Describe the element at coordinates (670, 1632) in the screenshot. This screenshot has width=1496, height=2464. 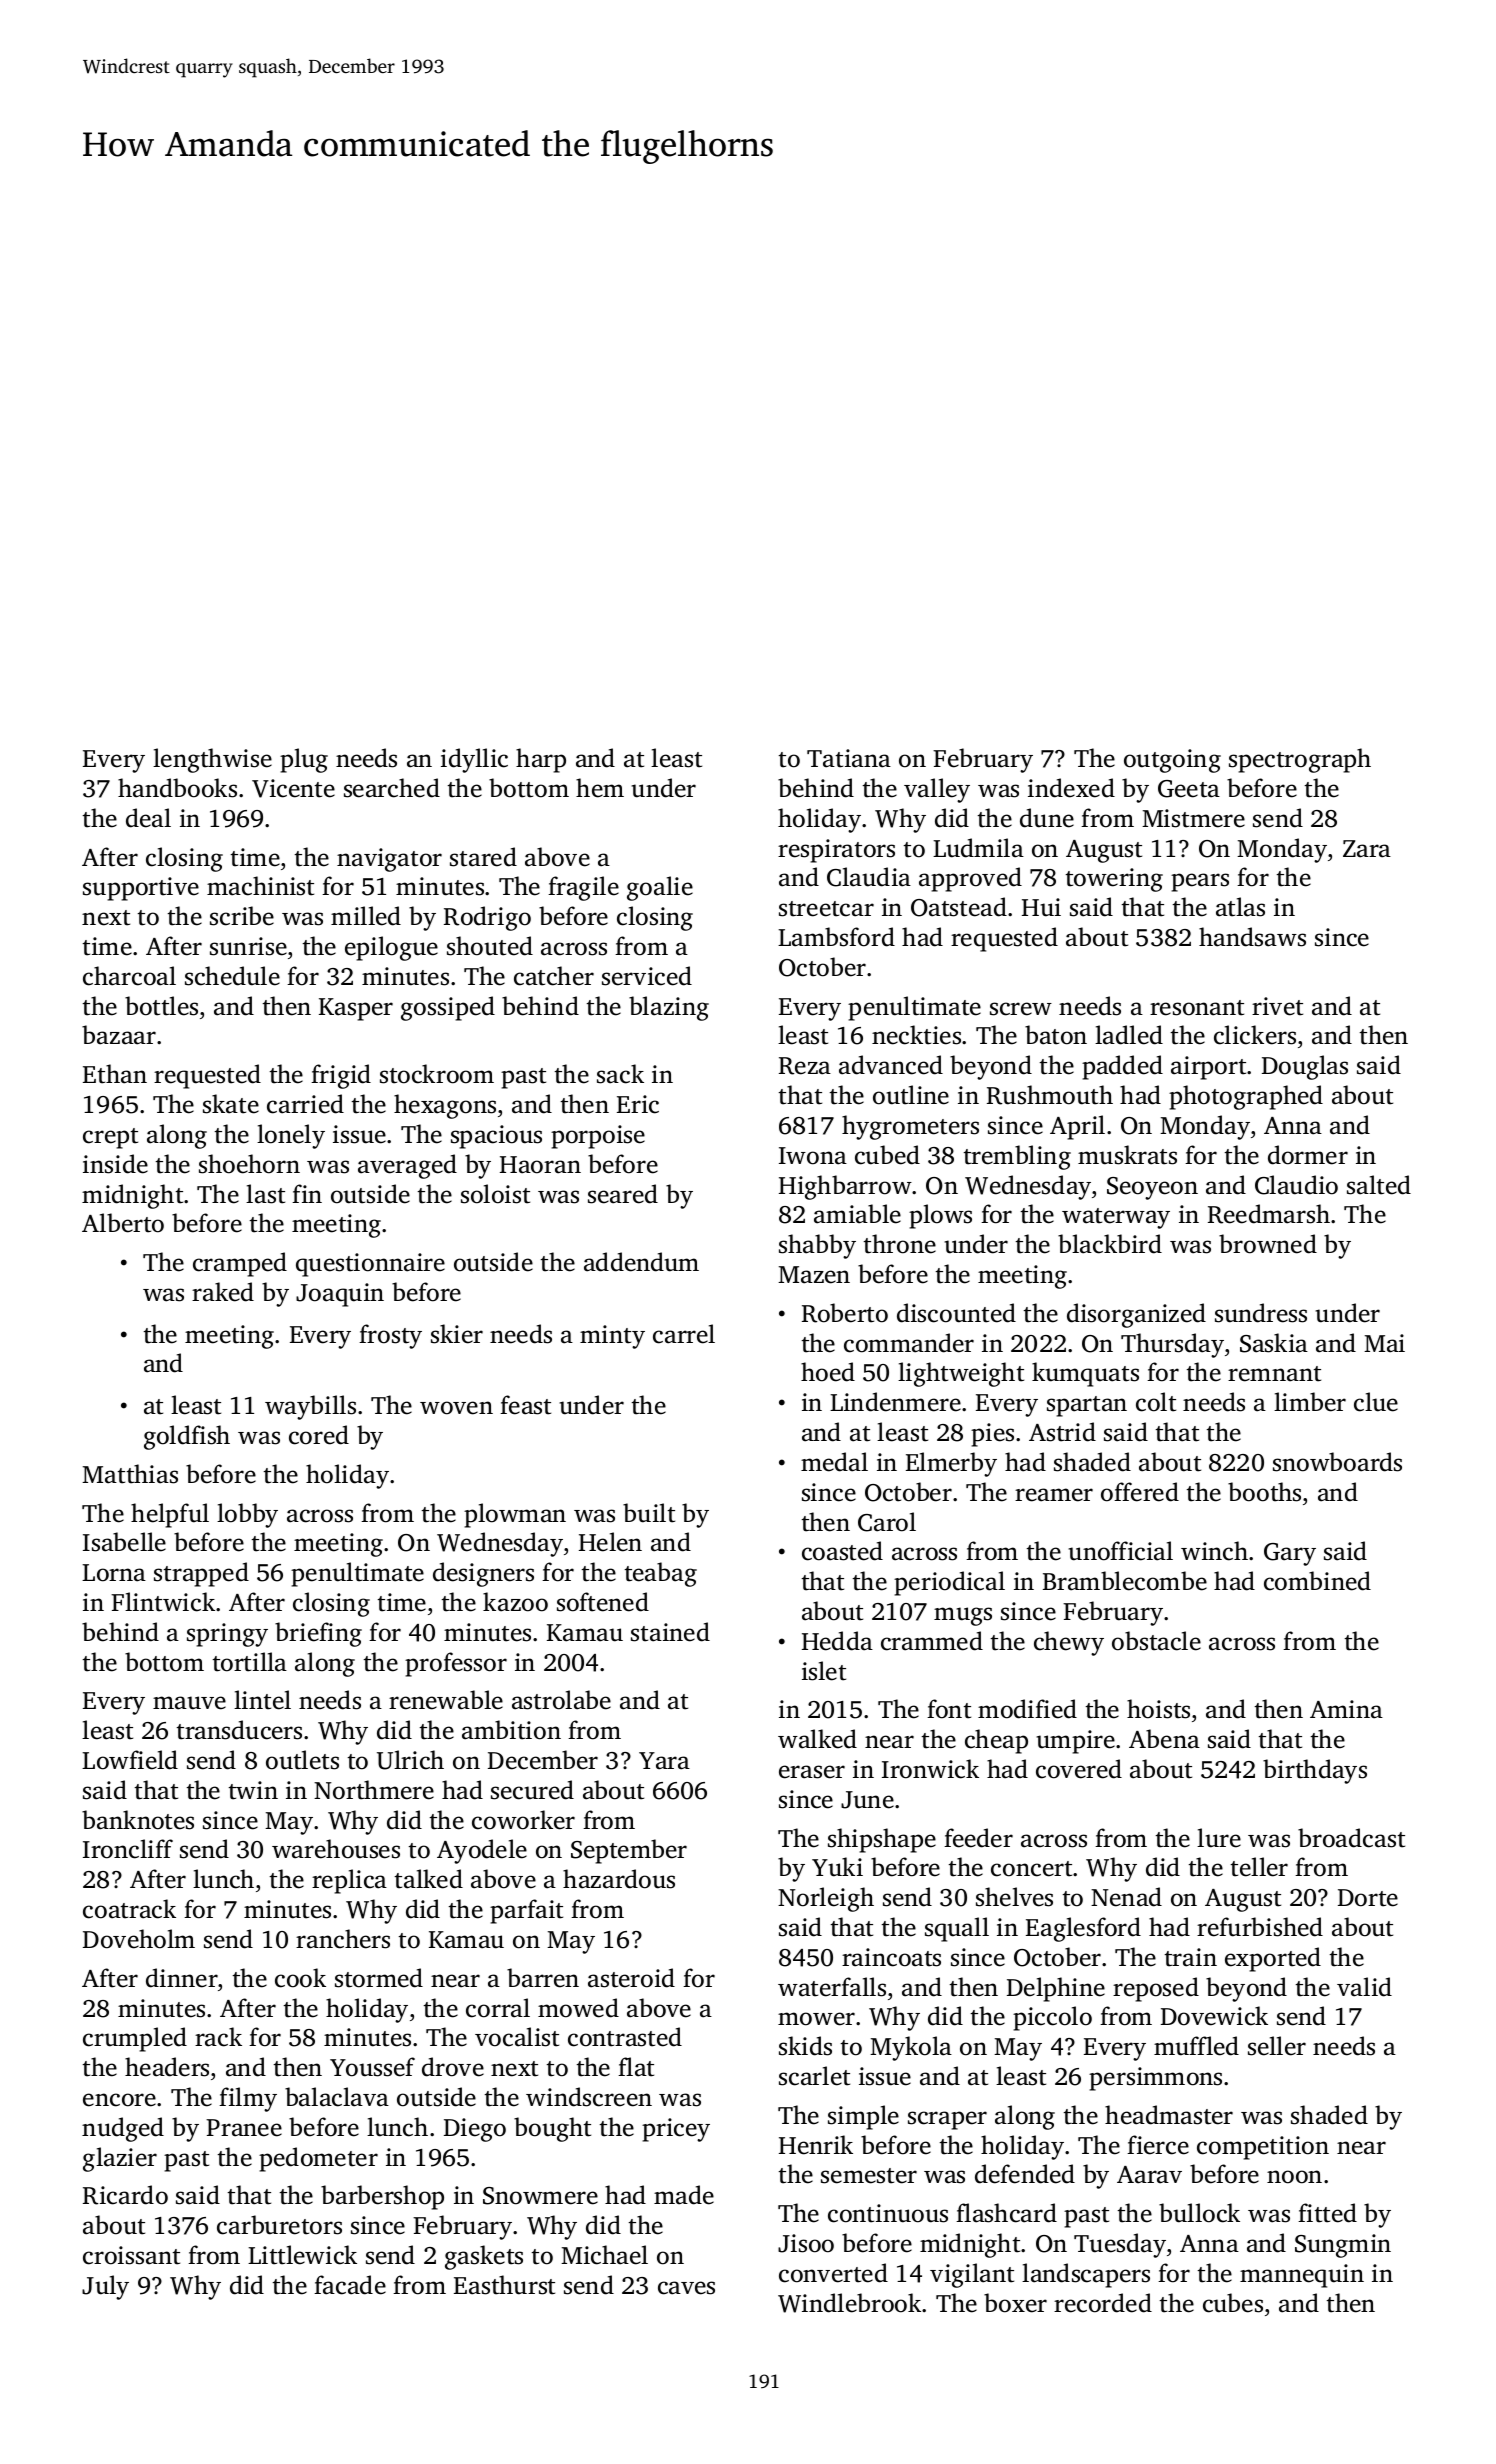
I see `stained` at that location.
